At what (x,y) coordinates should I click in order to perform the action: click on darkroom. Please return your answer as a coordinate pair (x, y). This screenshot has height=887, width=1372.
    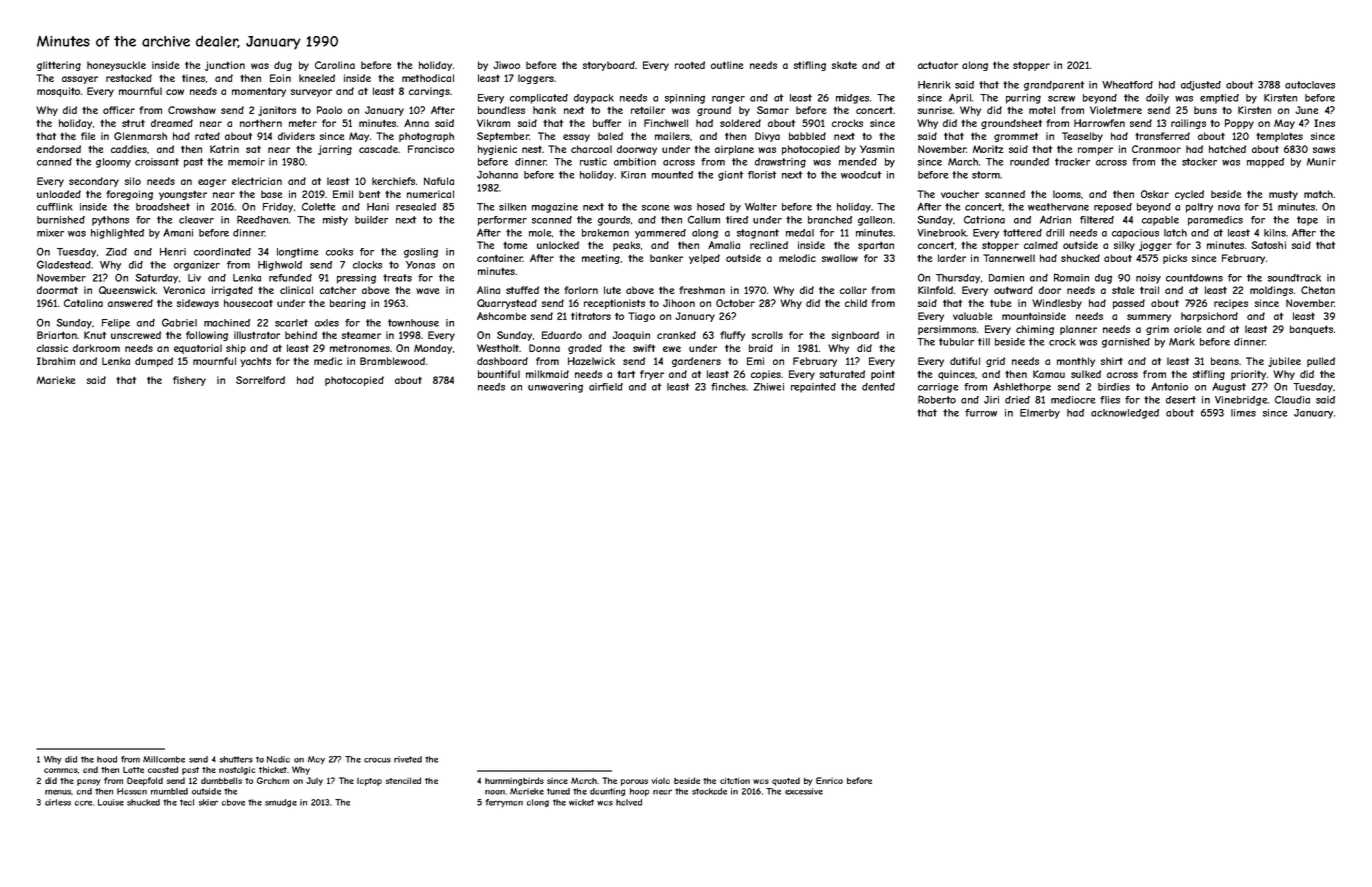
    Looking at the image, I should click on (96, 348).
